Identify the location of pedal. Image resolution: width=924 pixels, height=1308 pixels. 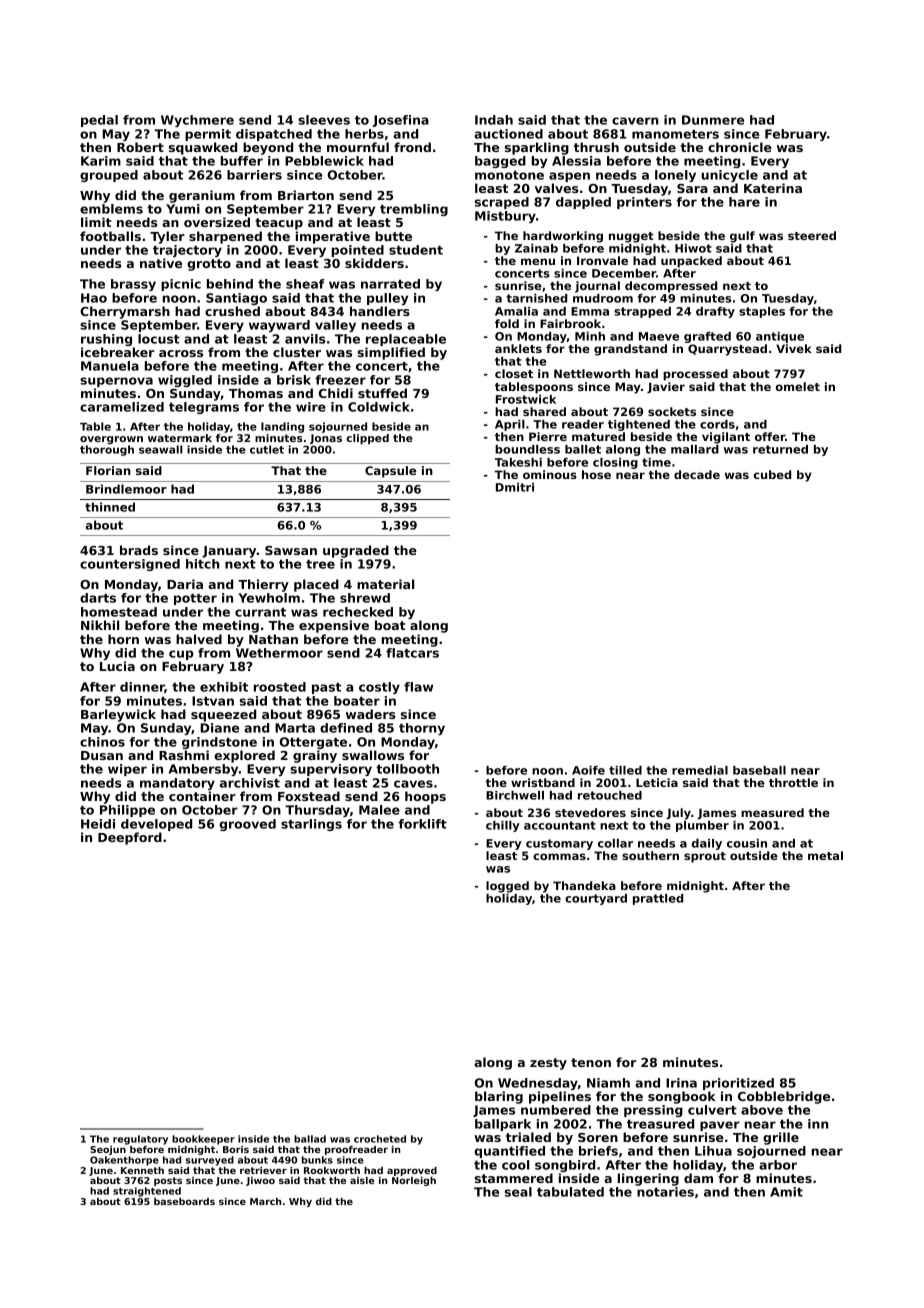
(99, 121).
